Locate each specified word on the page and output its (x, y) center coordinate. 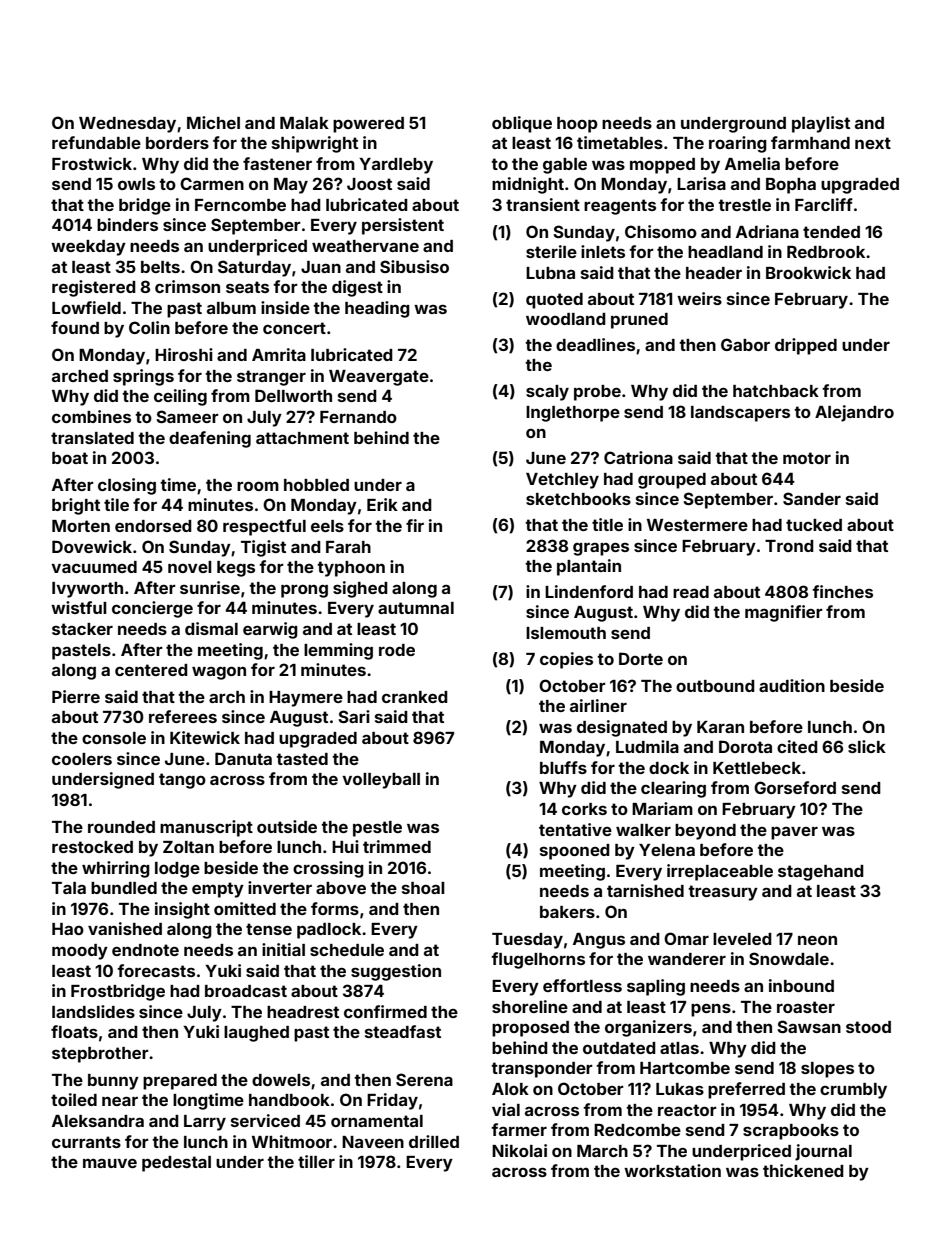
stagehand (821, 873)
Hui (345, 846)
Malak (304, 123)
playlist (821, 124)
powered (368, 125)
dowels (281, 1080)
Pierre (76, 696)
